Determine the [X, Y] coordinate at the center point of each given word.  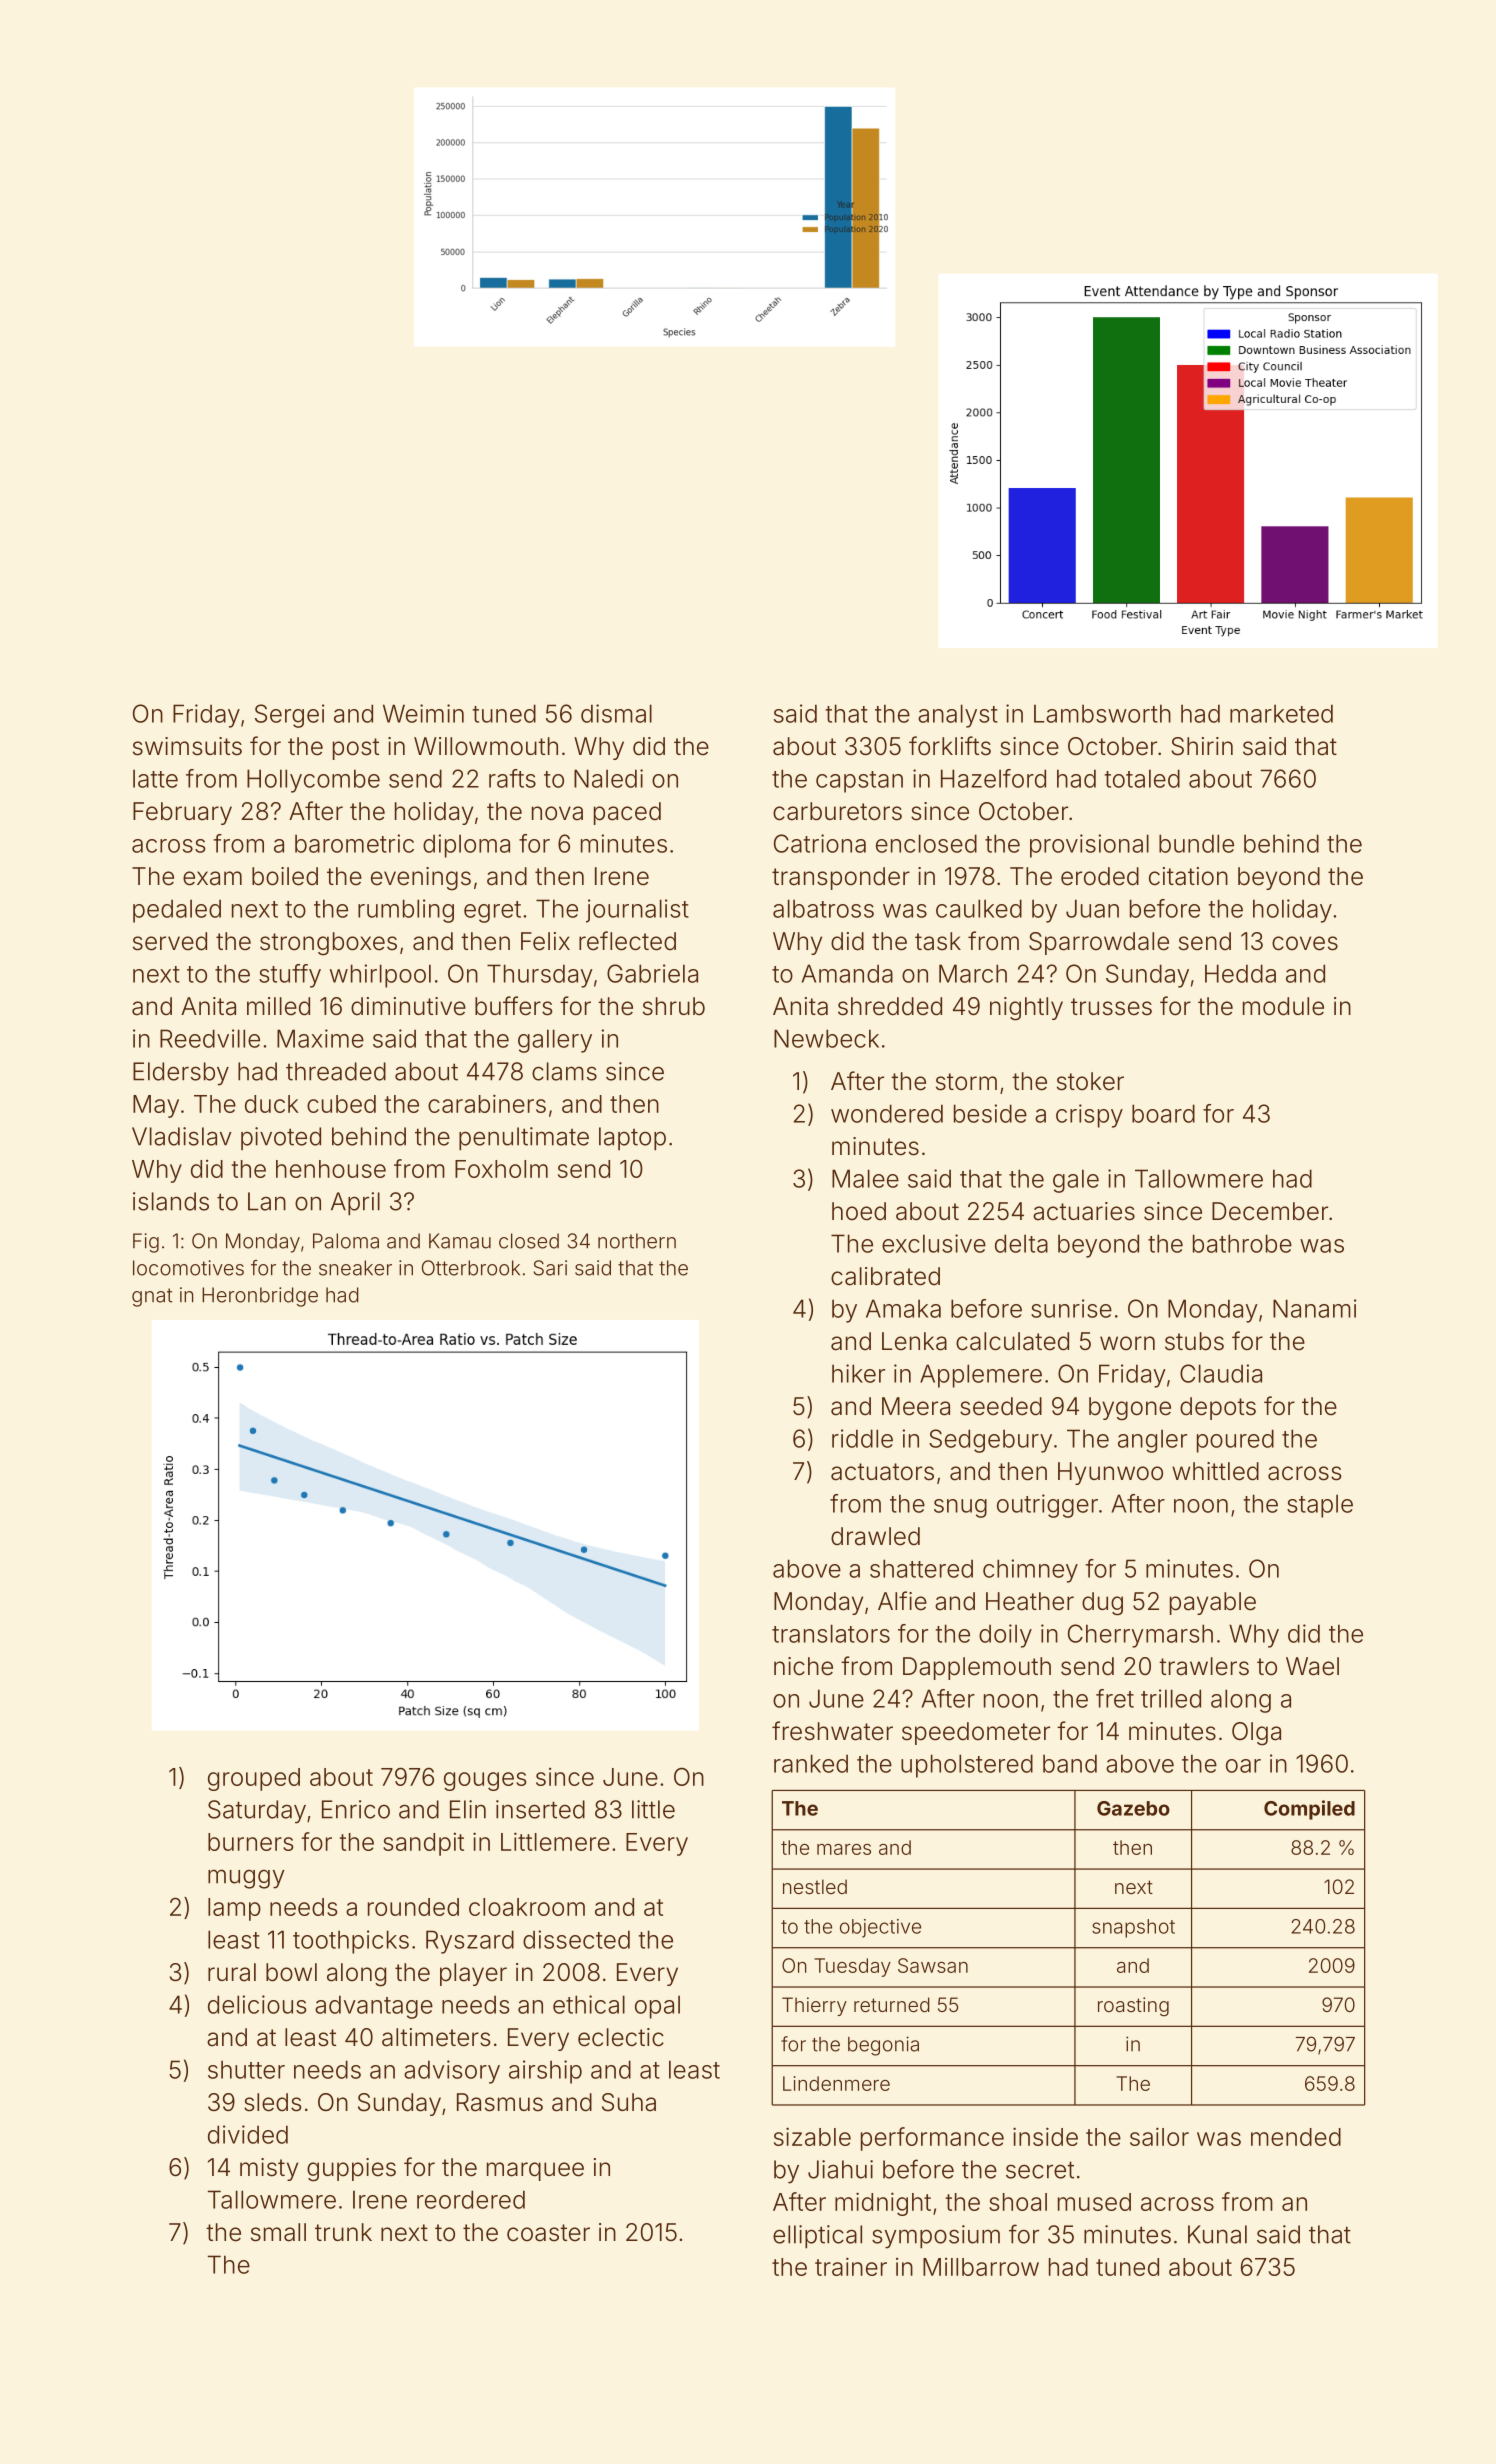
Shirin [1202, 746]
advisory [452, 2072]
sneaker [355, 1268]
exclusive [934, 1243]
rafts [512, 778]
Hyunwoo [1110, 1473]
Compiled [1309, 1810]
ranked [811, 1763]
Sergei [290, 716]
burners [251, 1842]
